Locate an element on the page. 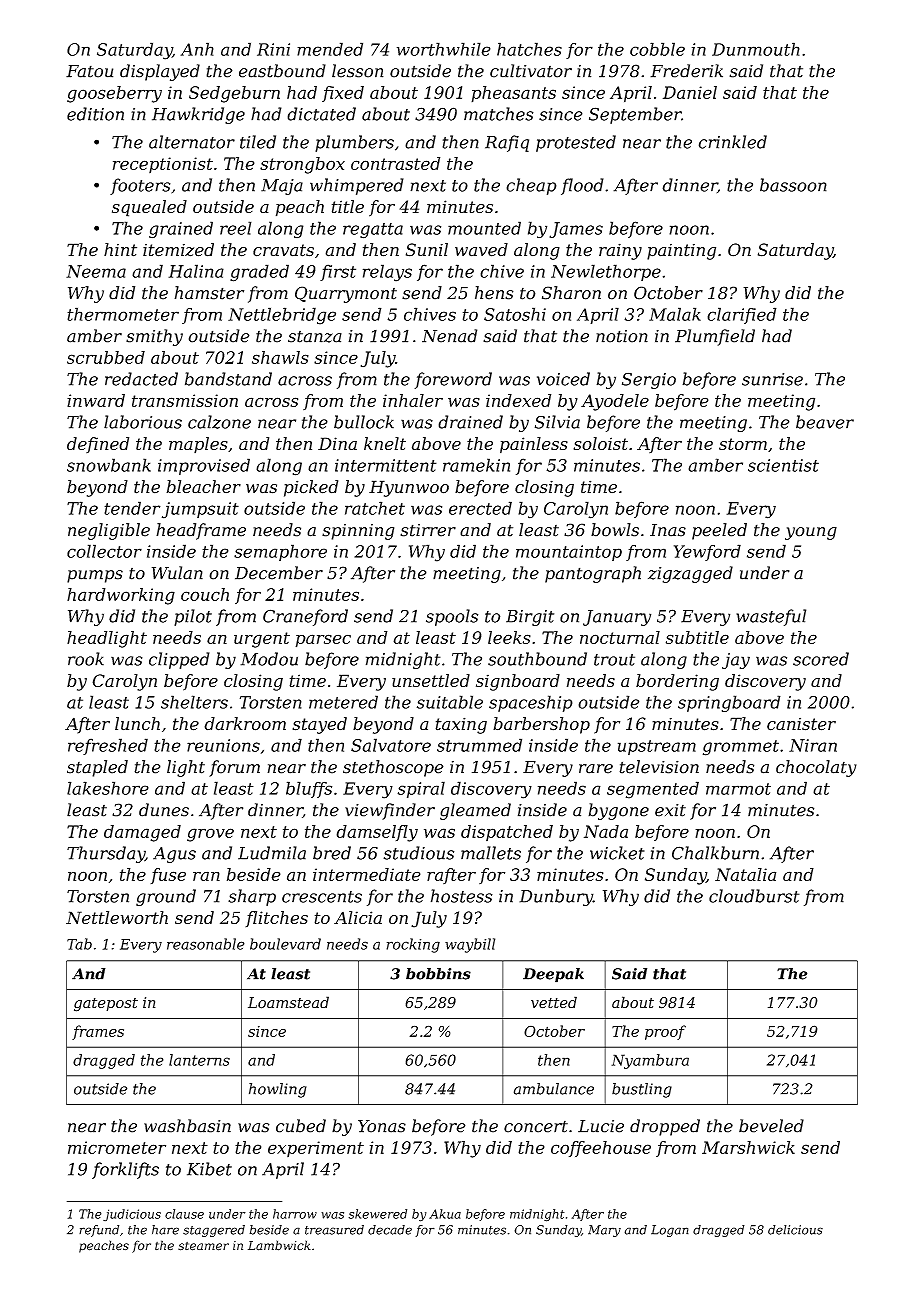 This document has width=924, height=1308. Wulan is located at coordinates (177, 573).
